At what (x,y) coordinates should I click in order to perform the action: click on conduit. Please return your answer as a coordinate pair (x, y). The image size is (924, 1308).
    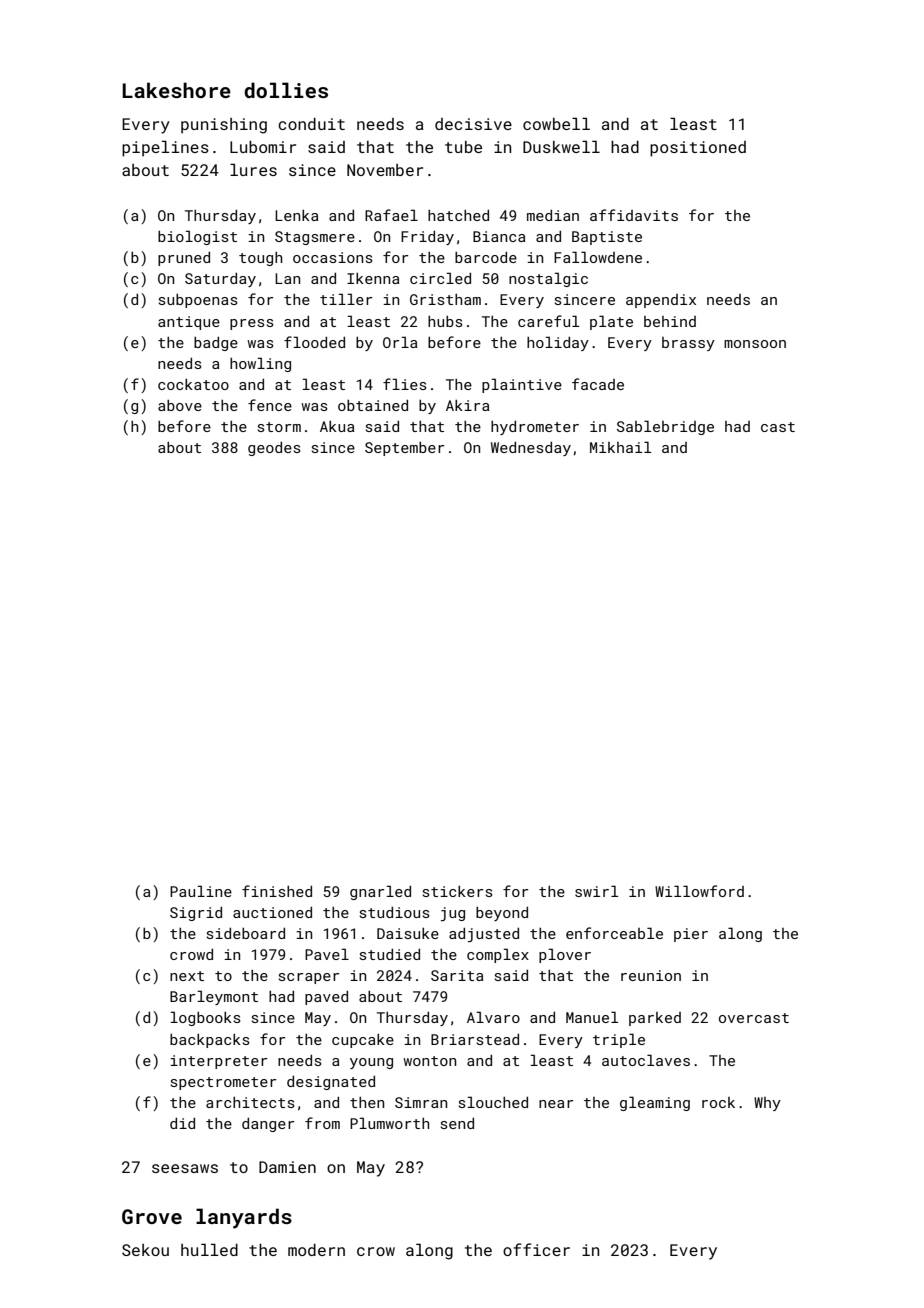
    Looking at the image, I should click on (311, 124).
